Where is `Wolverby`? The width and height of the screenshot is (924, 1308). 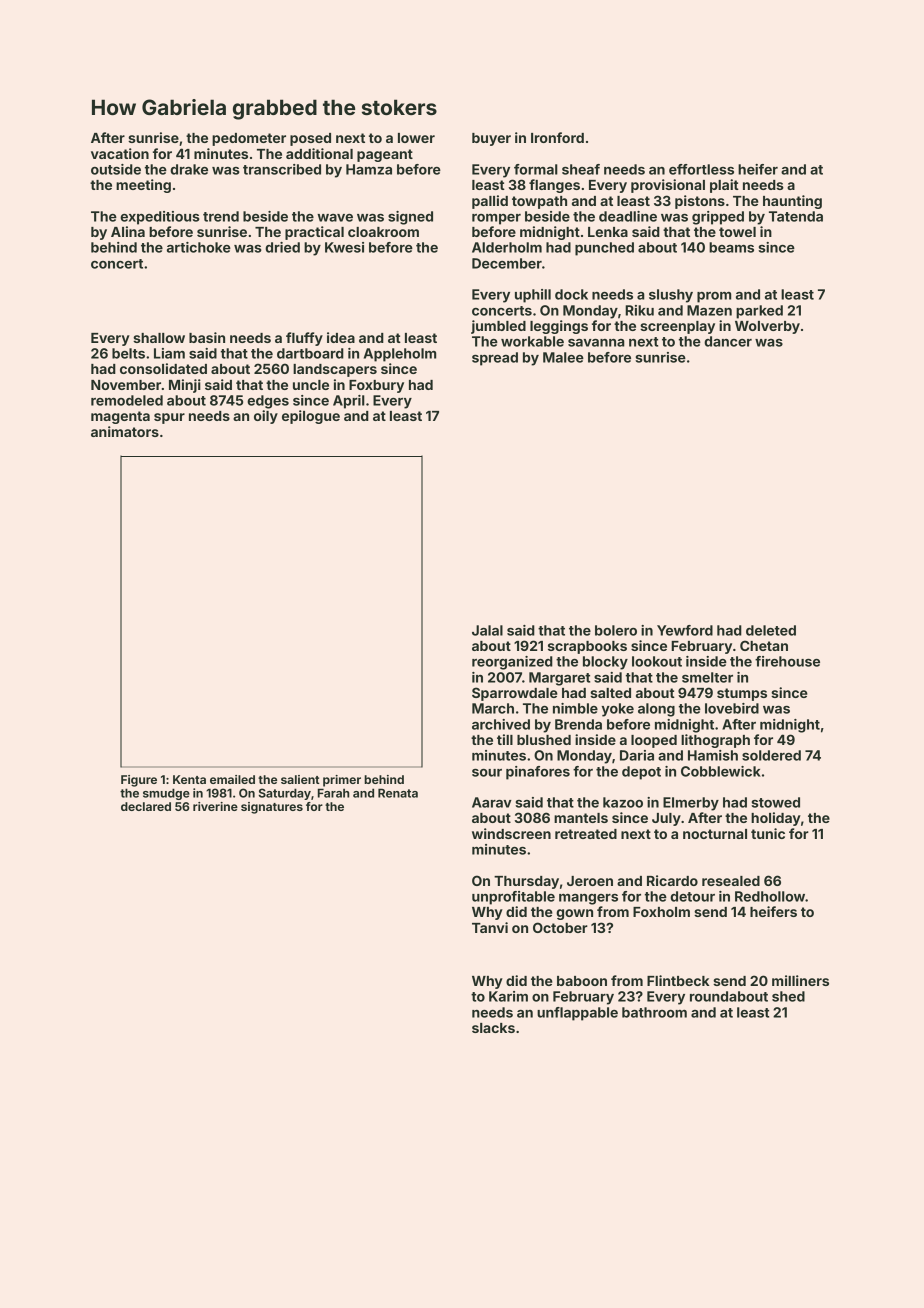 Wolverby is located at coordinates (767, 327).
